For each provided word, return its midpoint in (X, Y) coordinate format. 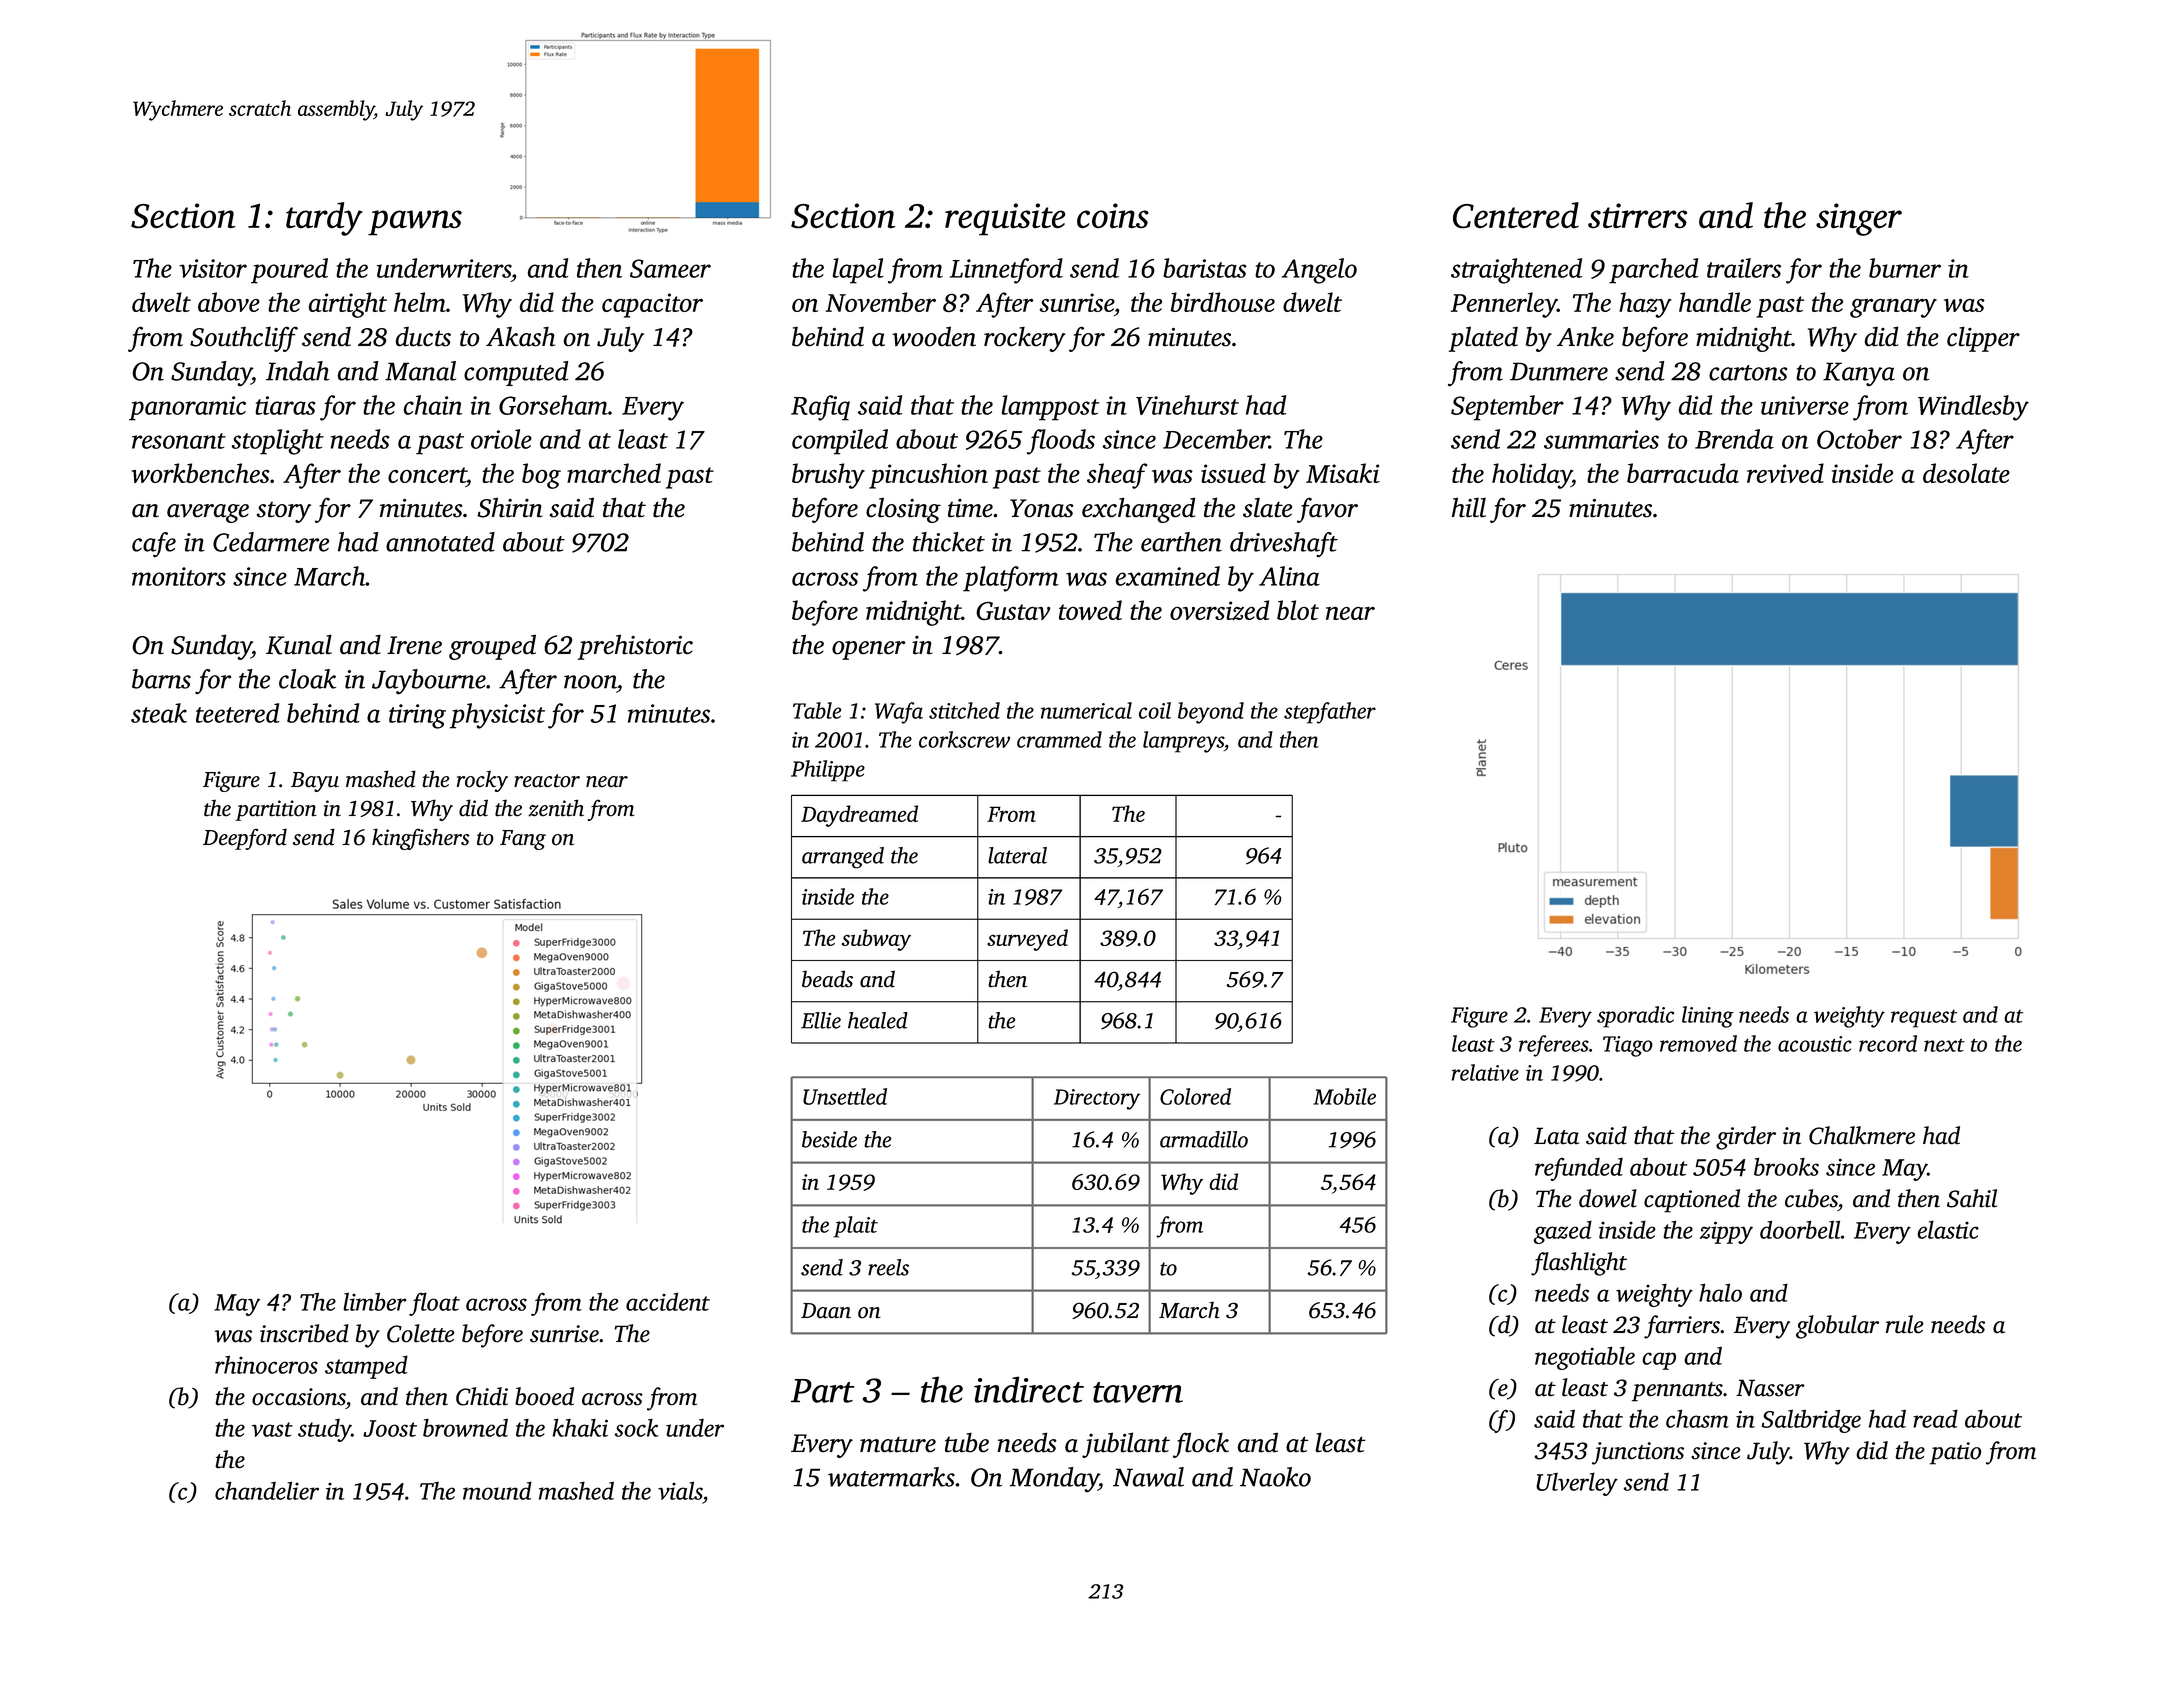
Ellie (821, 1020)
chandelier (267, 1490)
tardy (324, 219)
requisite (1005, 219)
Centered (1516, 215)
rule (1905, 1324)
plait (855, 1227)
